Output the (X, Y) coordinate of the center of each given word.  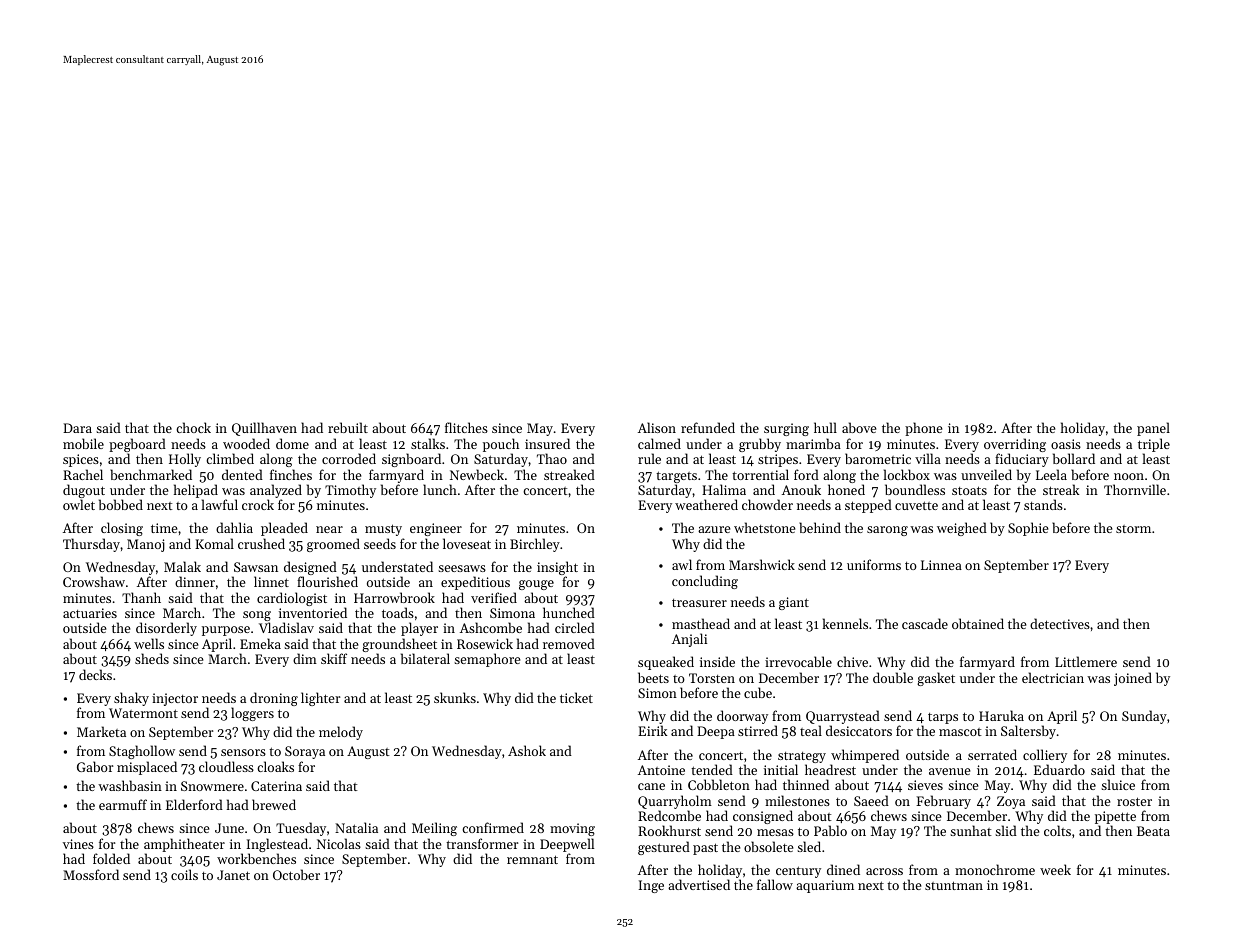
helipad (196, 491)
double (893, 677)
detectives (1060, 623)
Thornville (1135, 489)
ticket (576, 697)
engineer (436, 529)
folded (111, 858)
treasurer (699, 603)
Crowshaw (94, 581)
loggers (252, 714)
